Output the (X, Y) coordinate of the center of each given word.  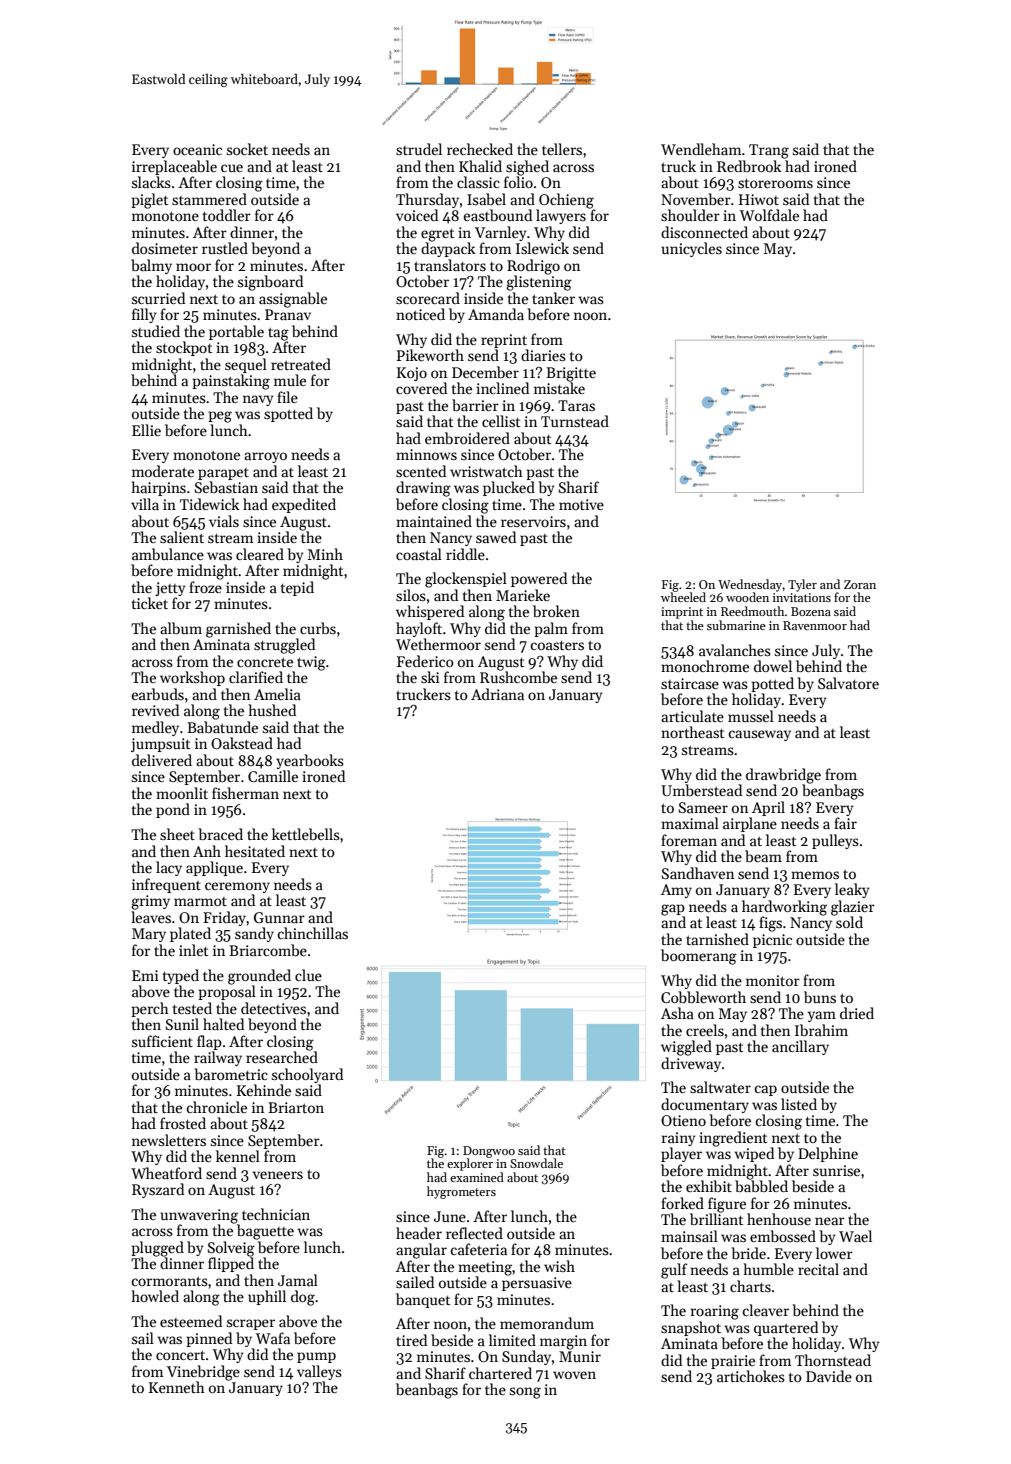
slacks (151, 182)
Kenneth (177, 1387)
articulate (692, 716)
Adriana (497, 694)
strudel (419, 149)
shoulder (690, 215)
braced (220, 834)
